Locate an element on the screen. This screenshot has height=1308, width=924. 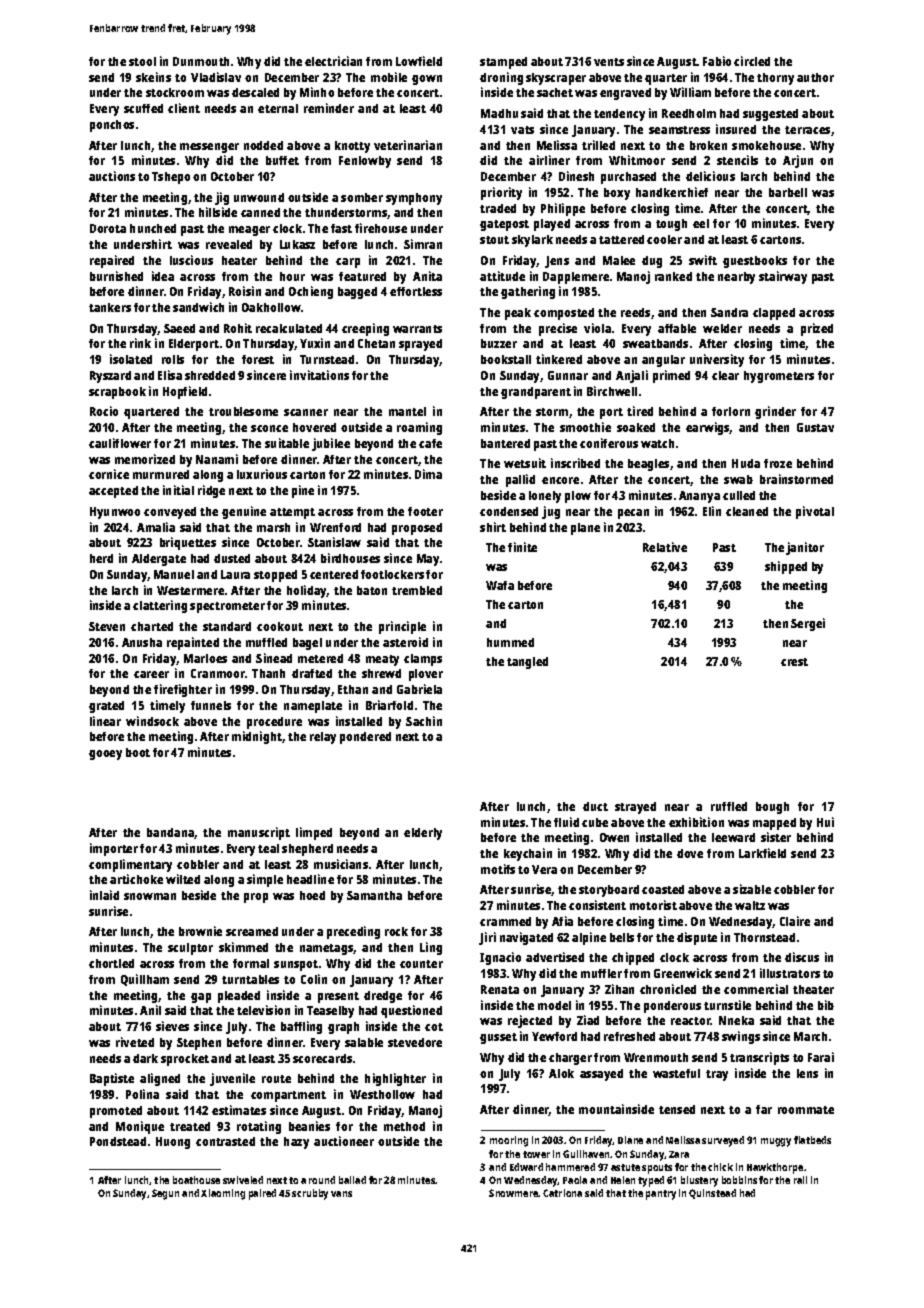
musicians is located at coordinates (341, 864).
